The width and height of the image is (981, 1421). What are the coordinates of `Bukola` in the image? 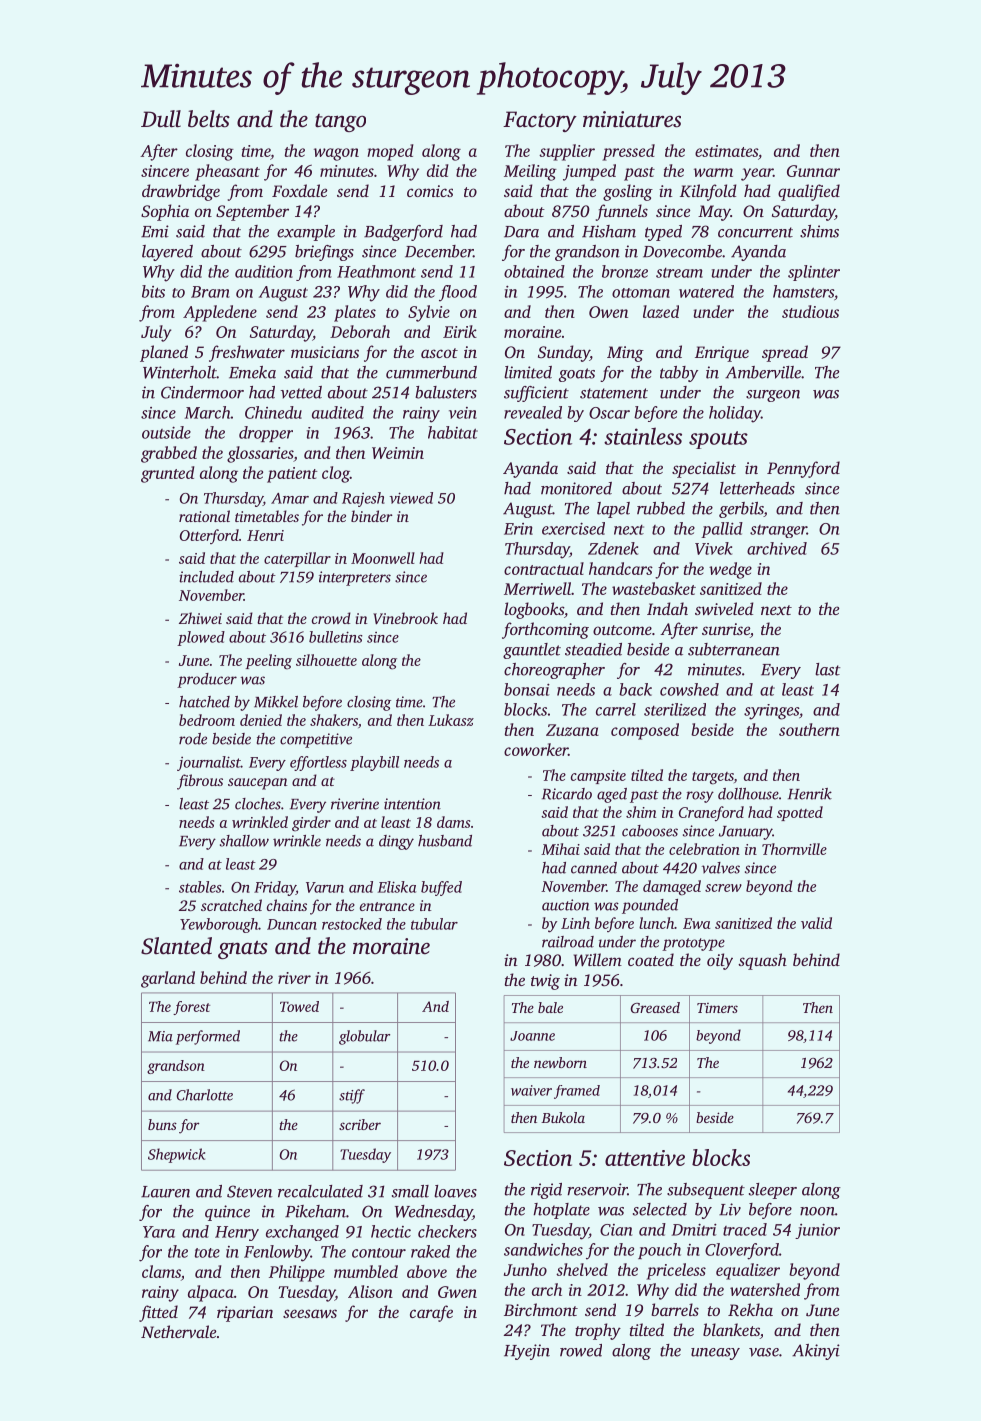 It's located at (563, 1117).
